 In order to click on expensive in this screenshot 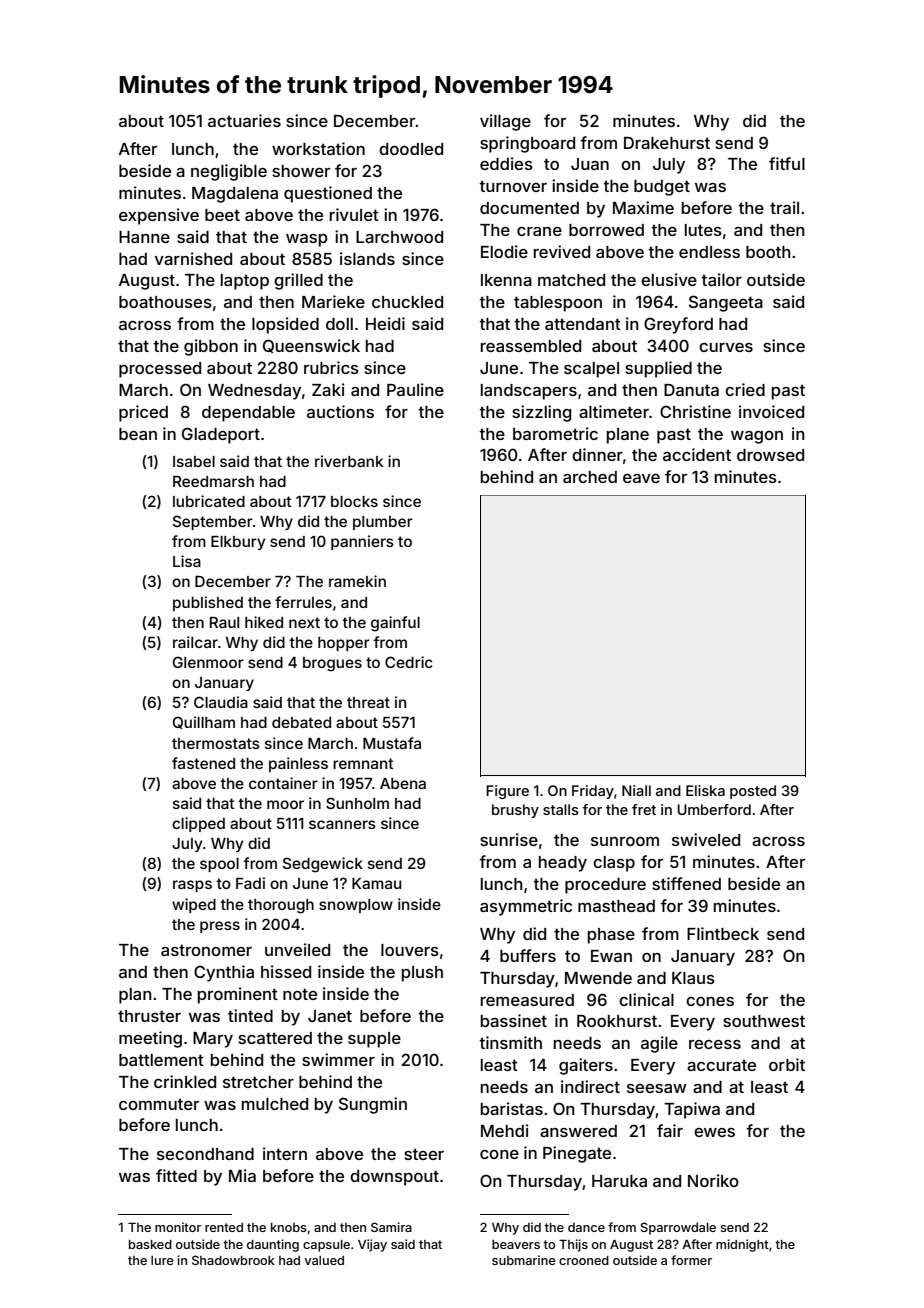, I will do `click(159, 216)`.
